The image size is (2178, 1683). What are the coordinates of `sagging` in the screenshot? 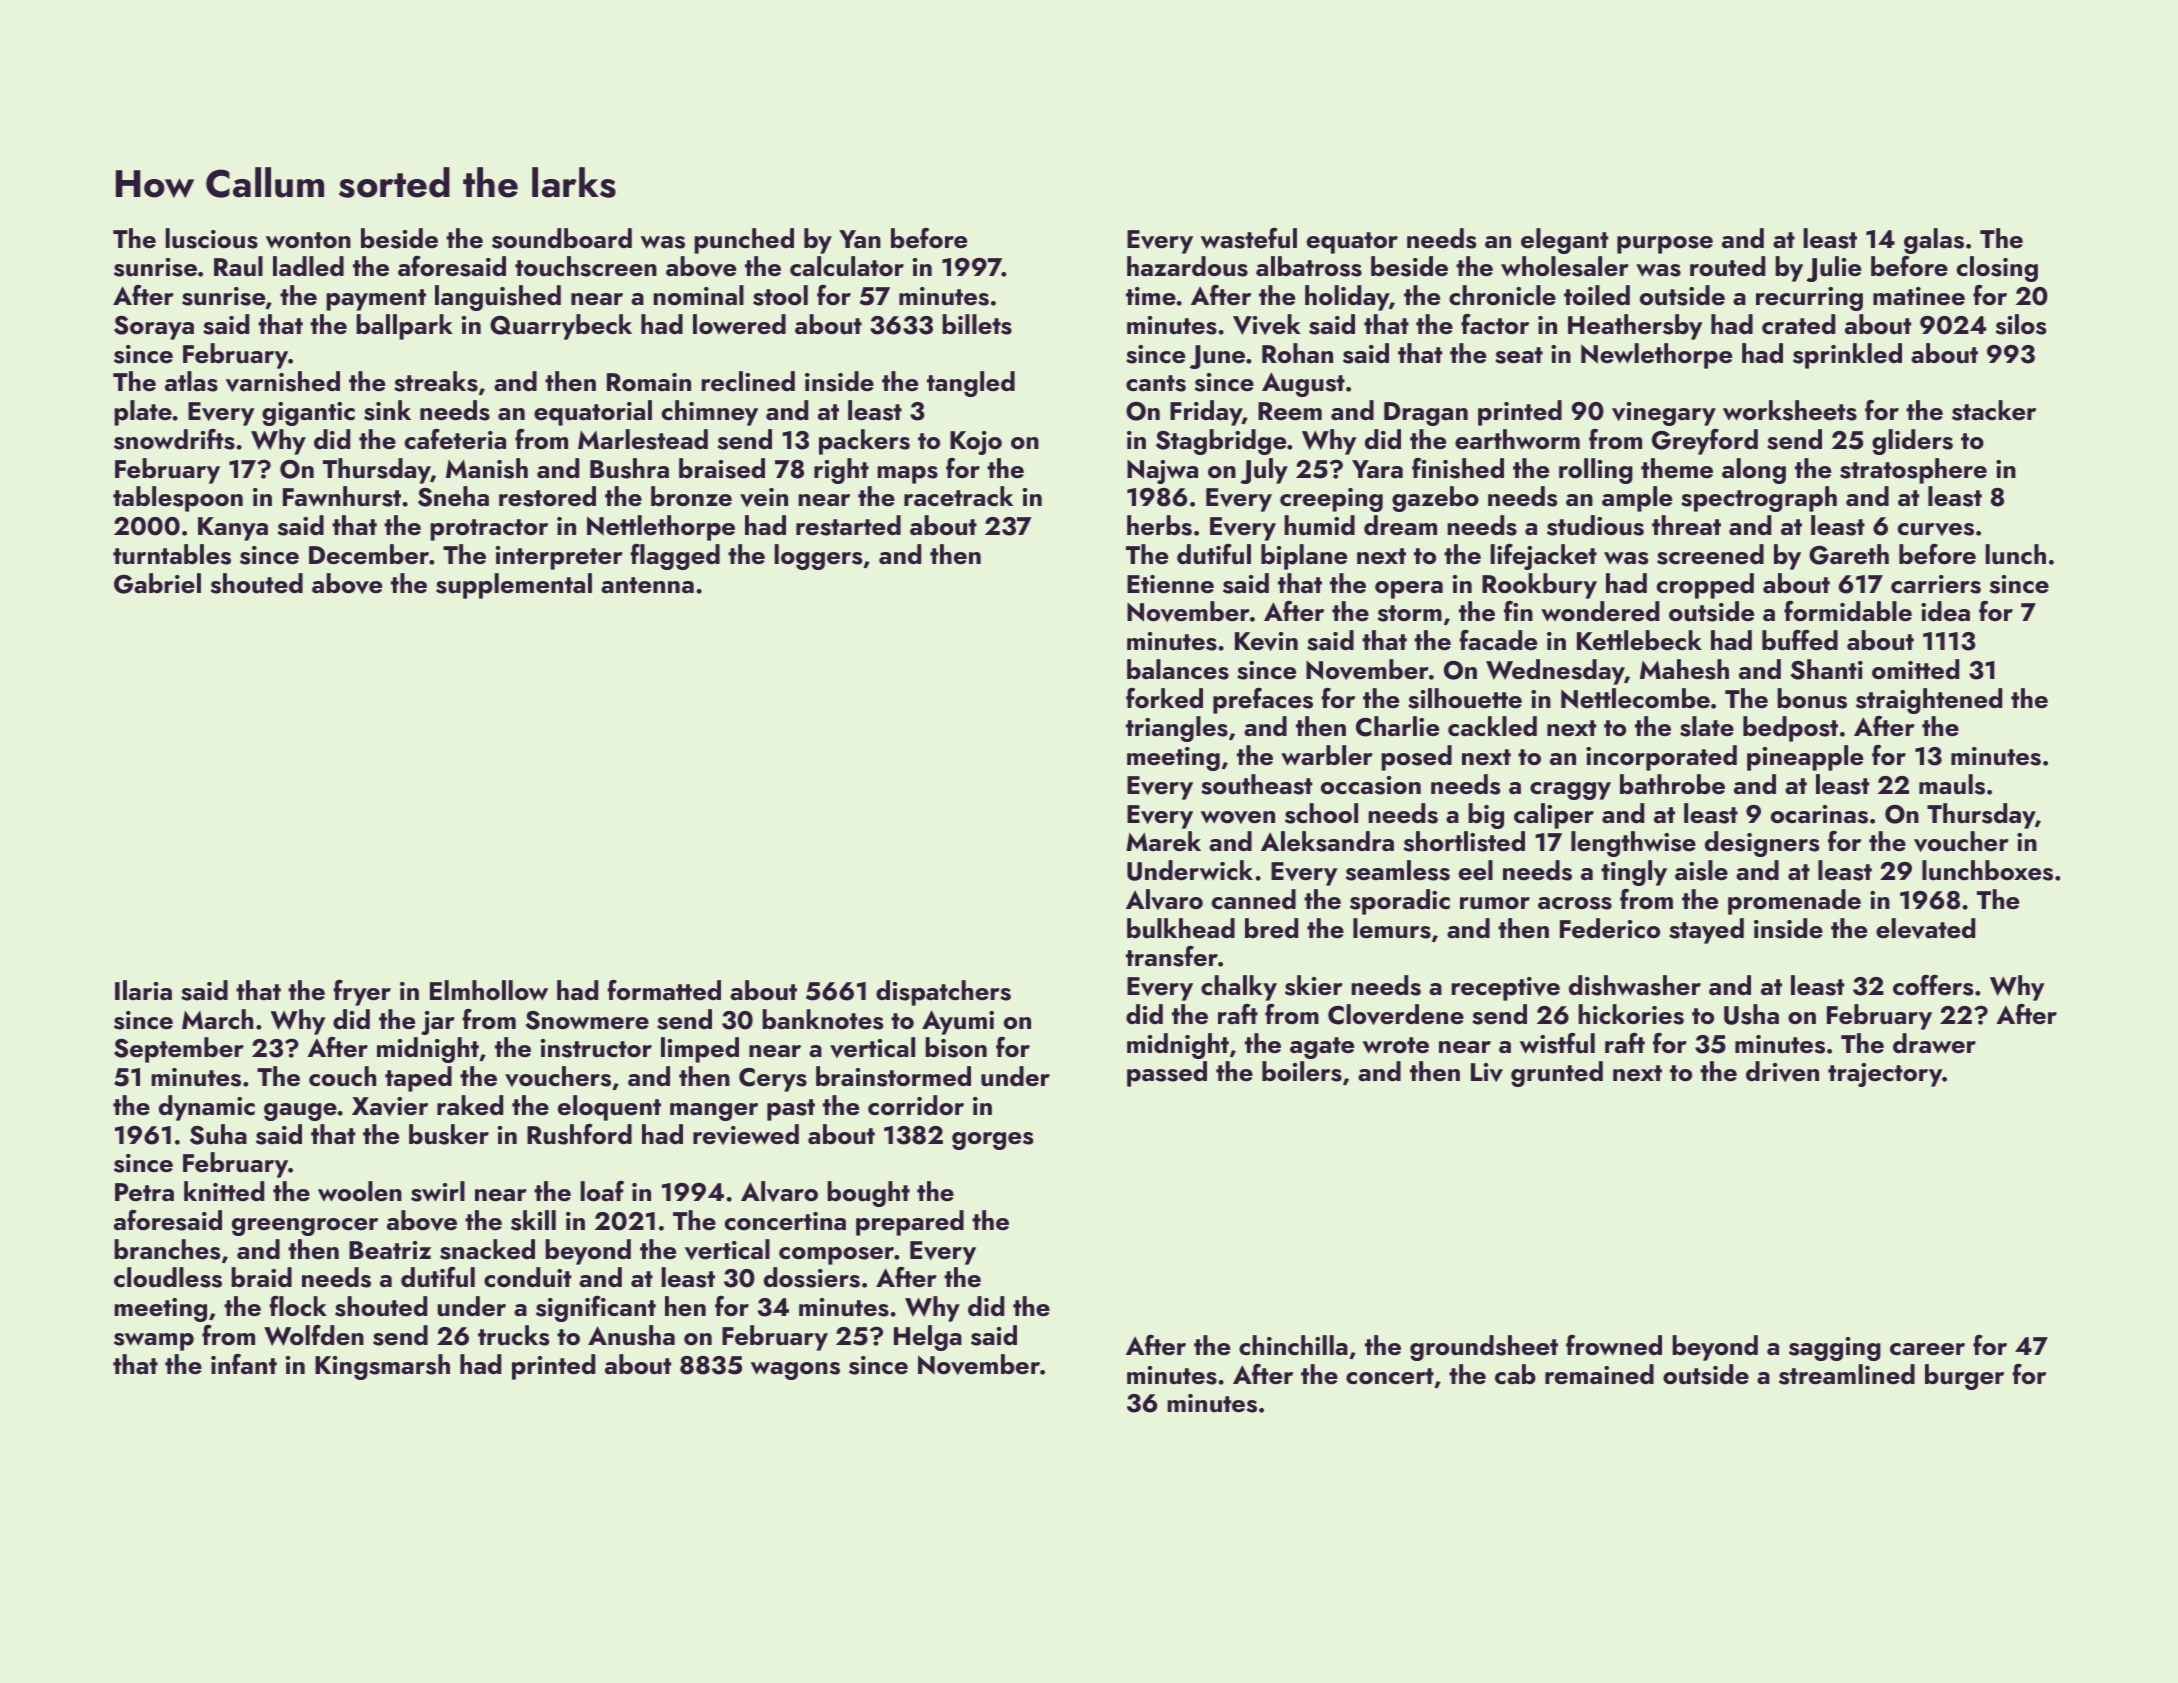 It's located at (1835, 1349).
